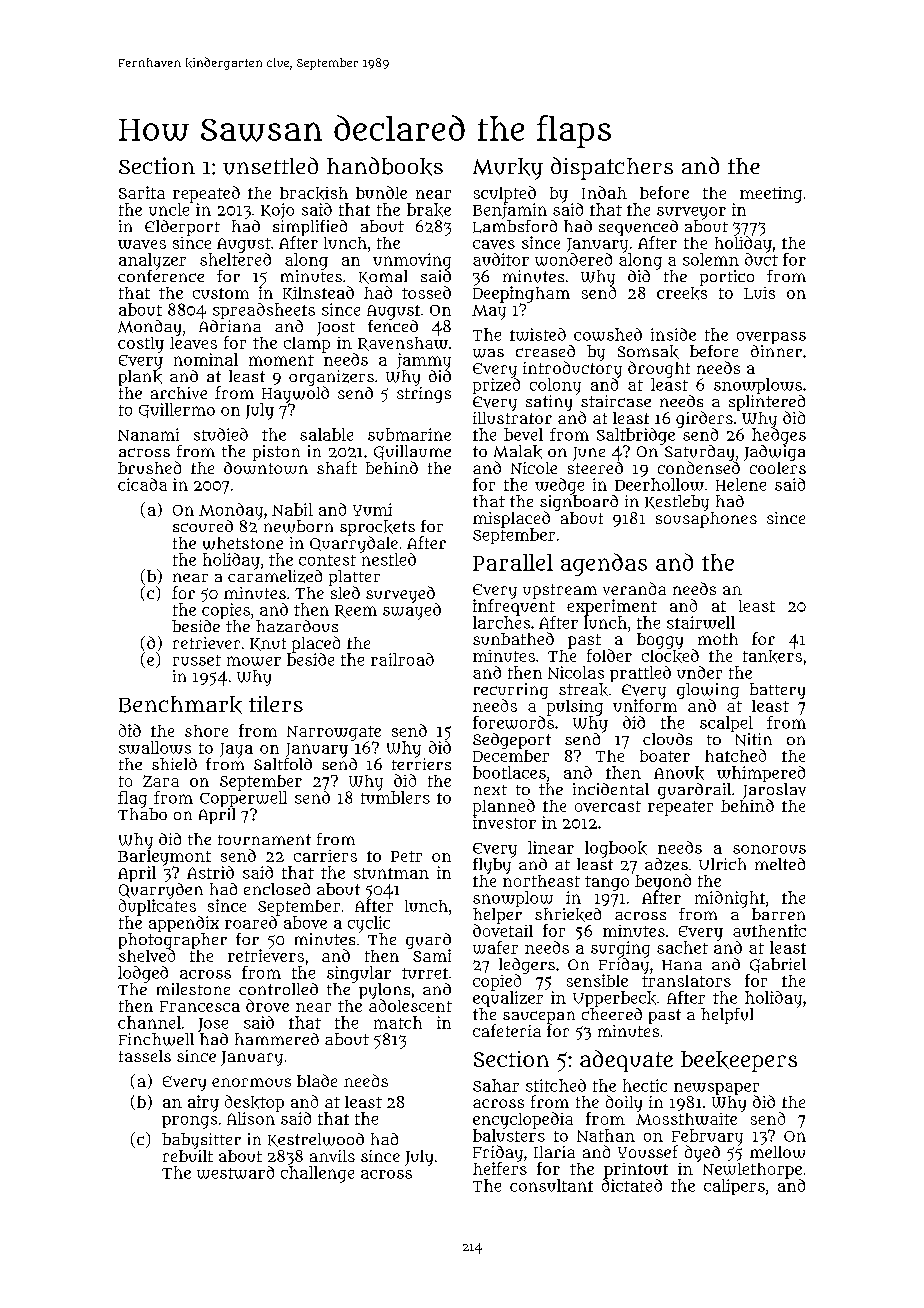  Describe the element at coordinates (424, 395) in the image. I see `strings` at that location.
